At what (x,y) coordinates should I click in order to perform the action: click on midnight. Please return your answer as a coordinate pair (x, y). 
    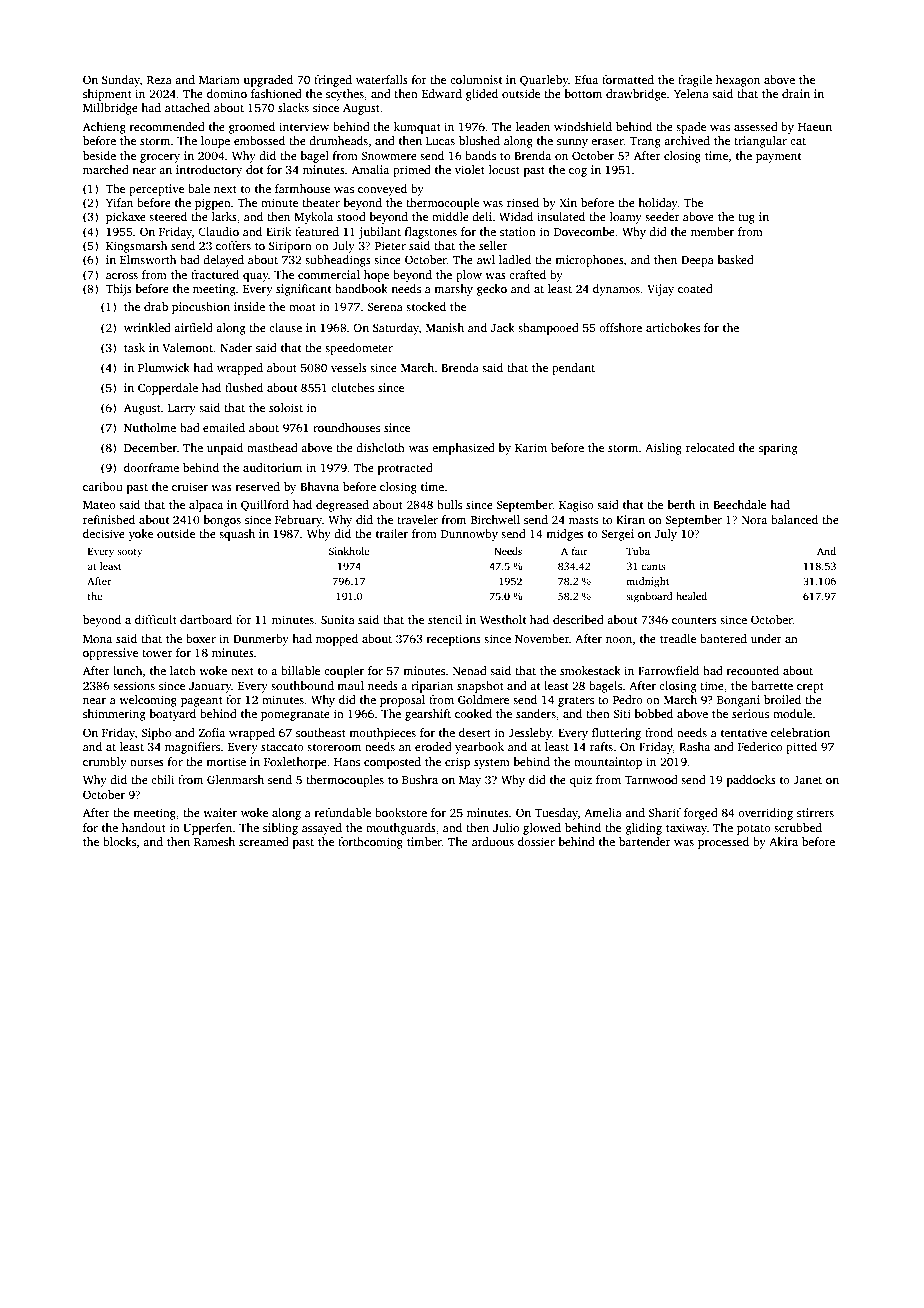
    Looking at the image, I should click on (647, 582).
